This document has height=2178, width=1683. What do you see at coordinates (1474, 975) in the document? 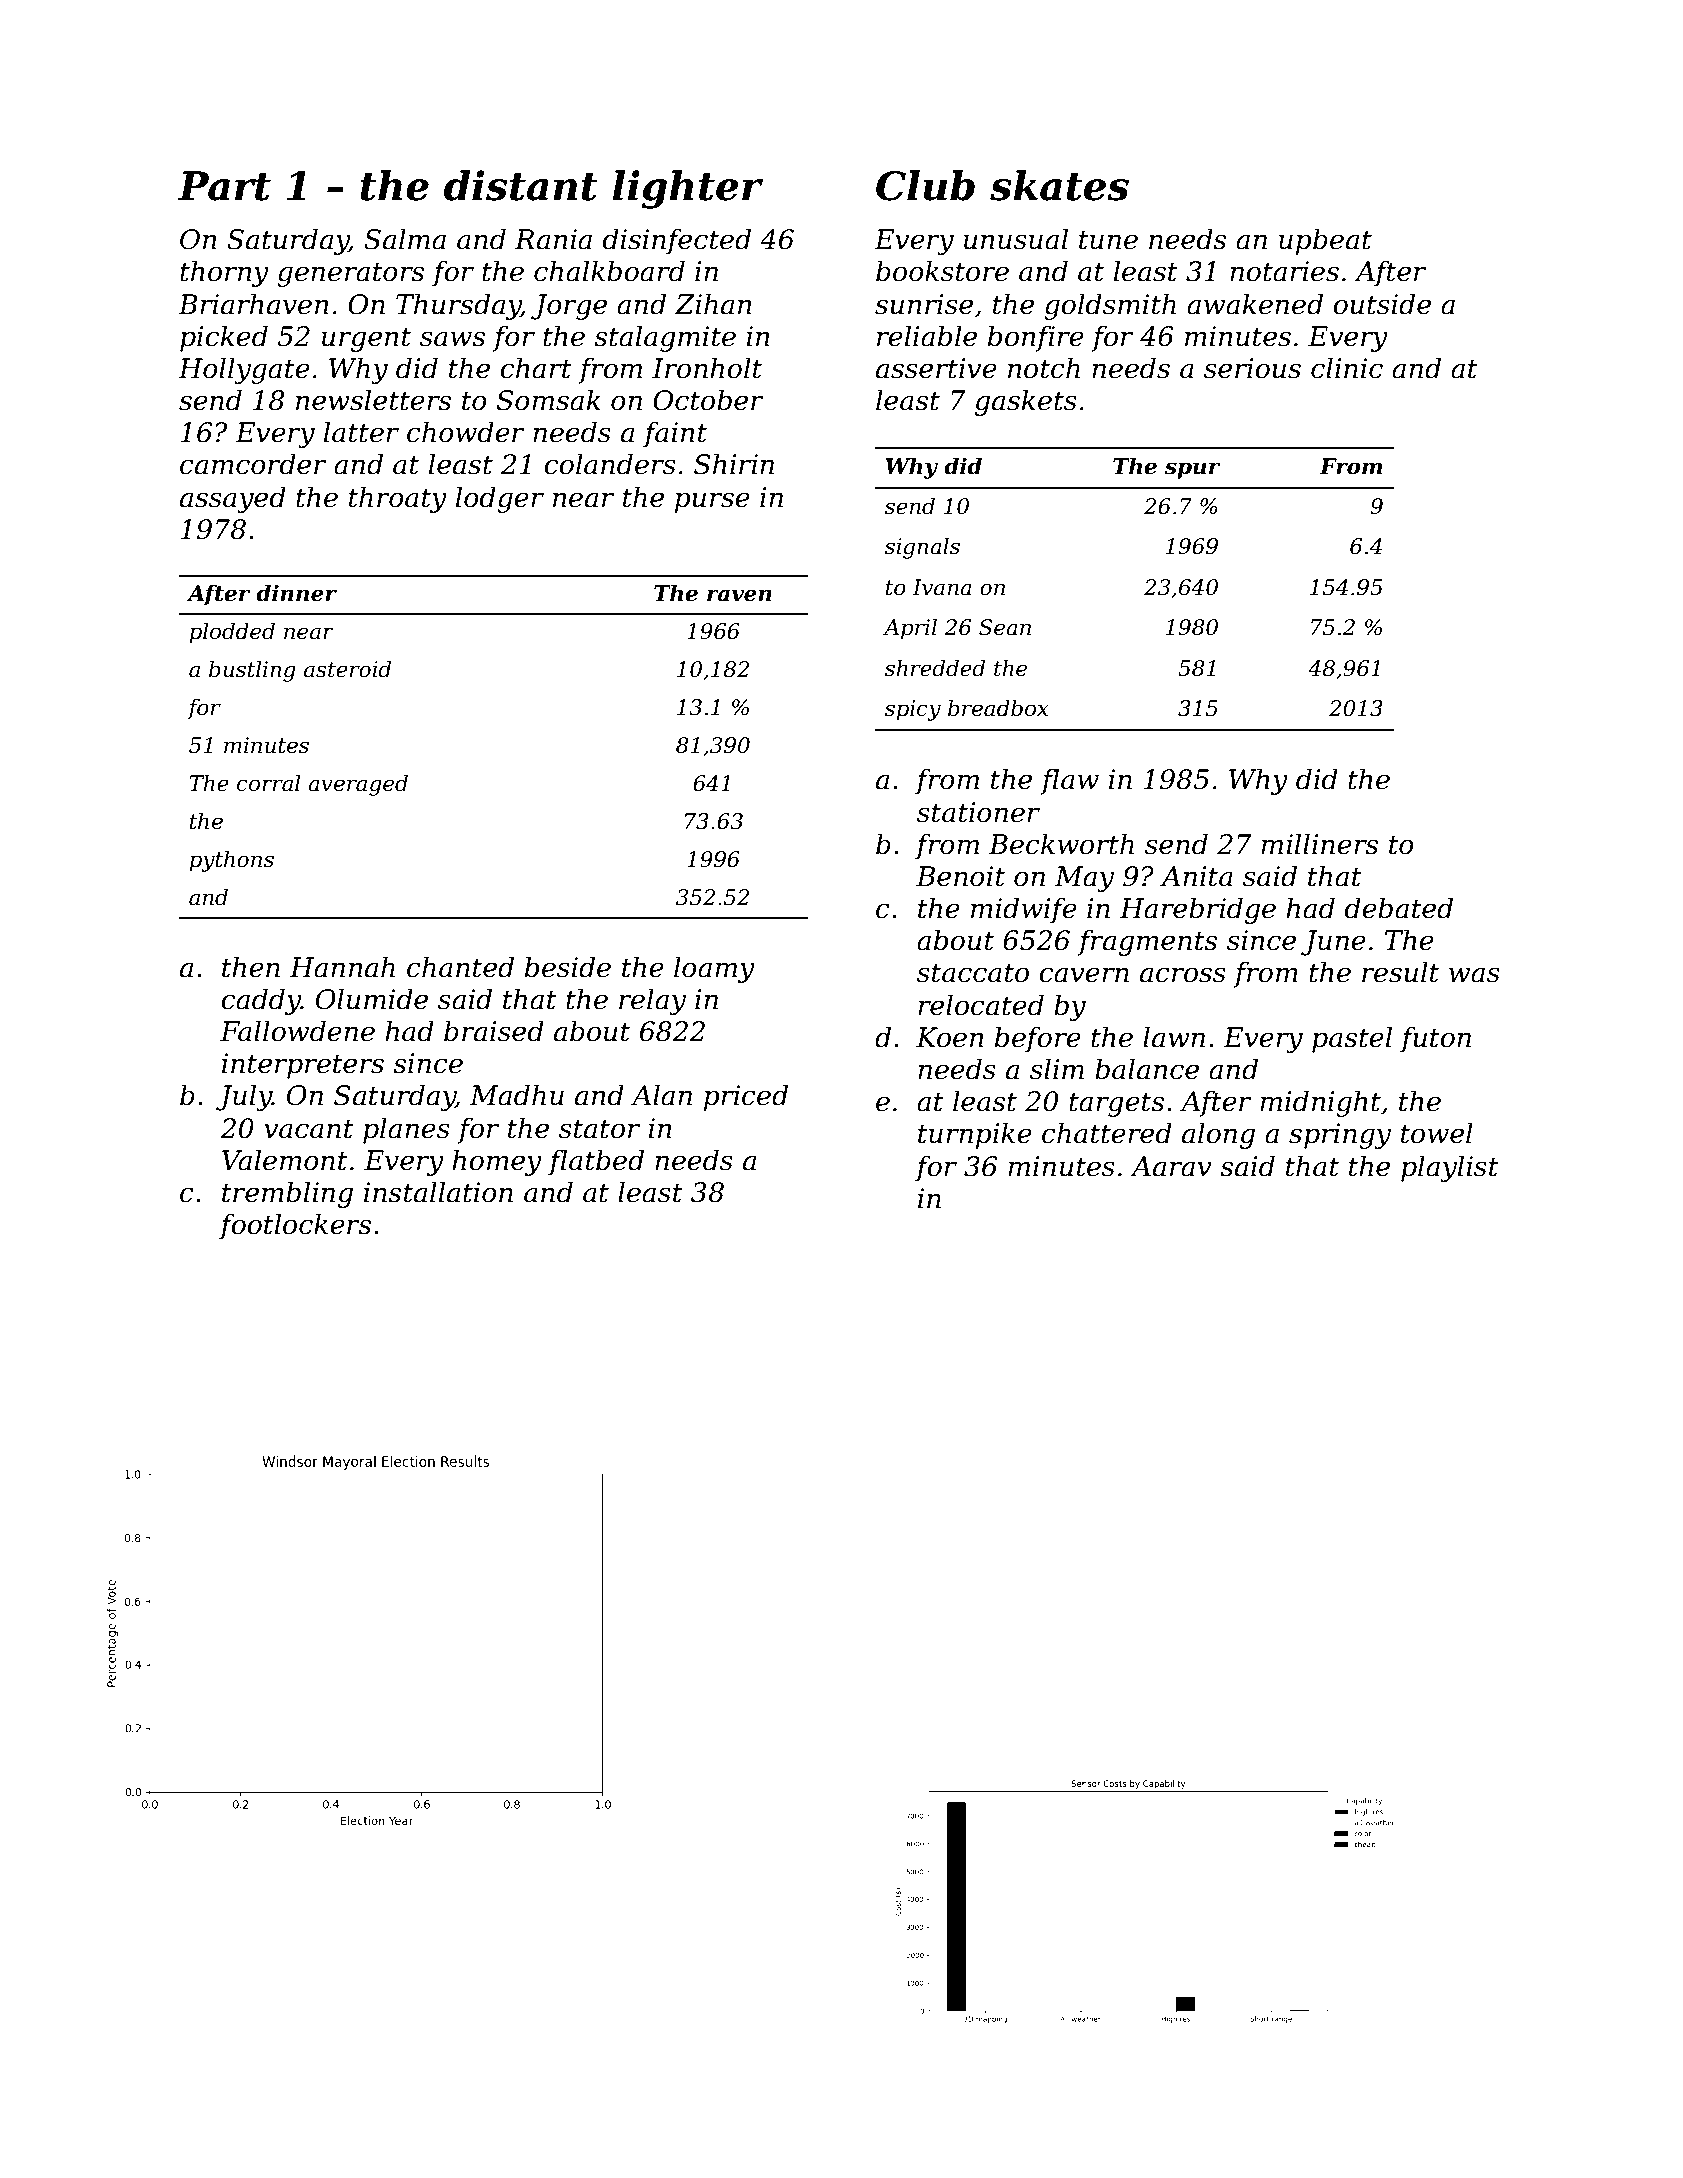
I see `was` at bounding box center [1474, 975].
